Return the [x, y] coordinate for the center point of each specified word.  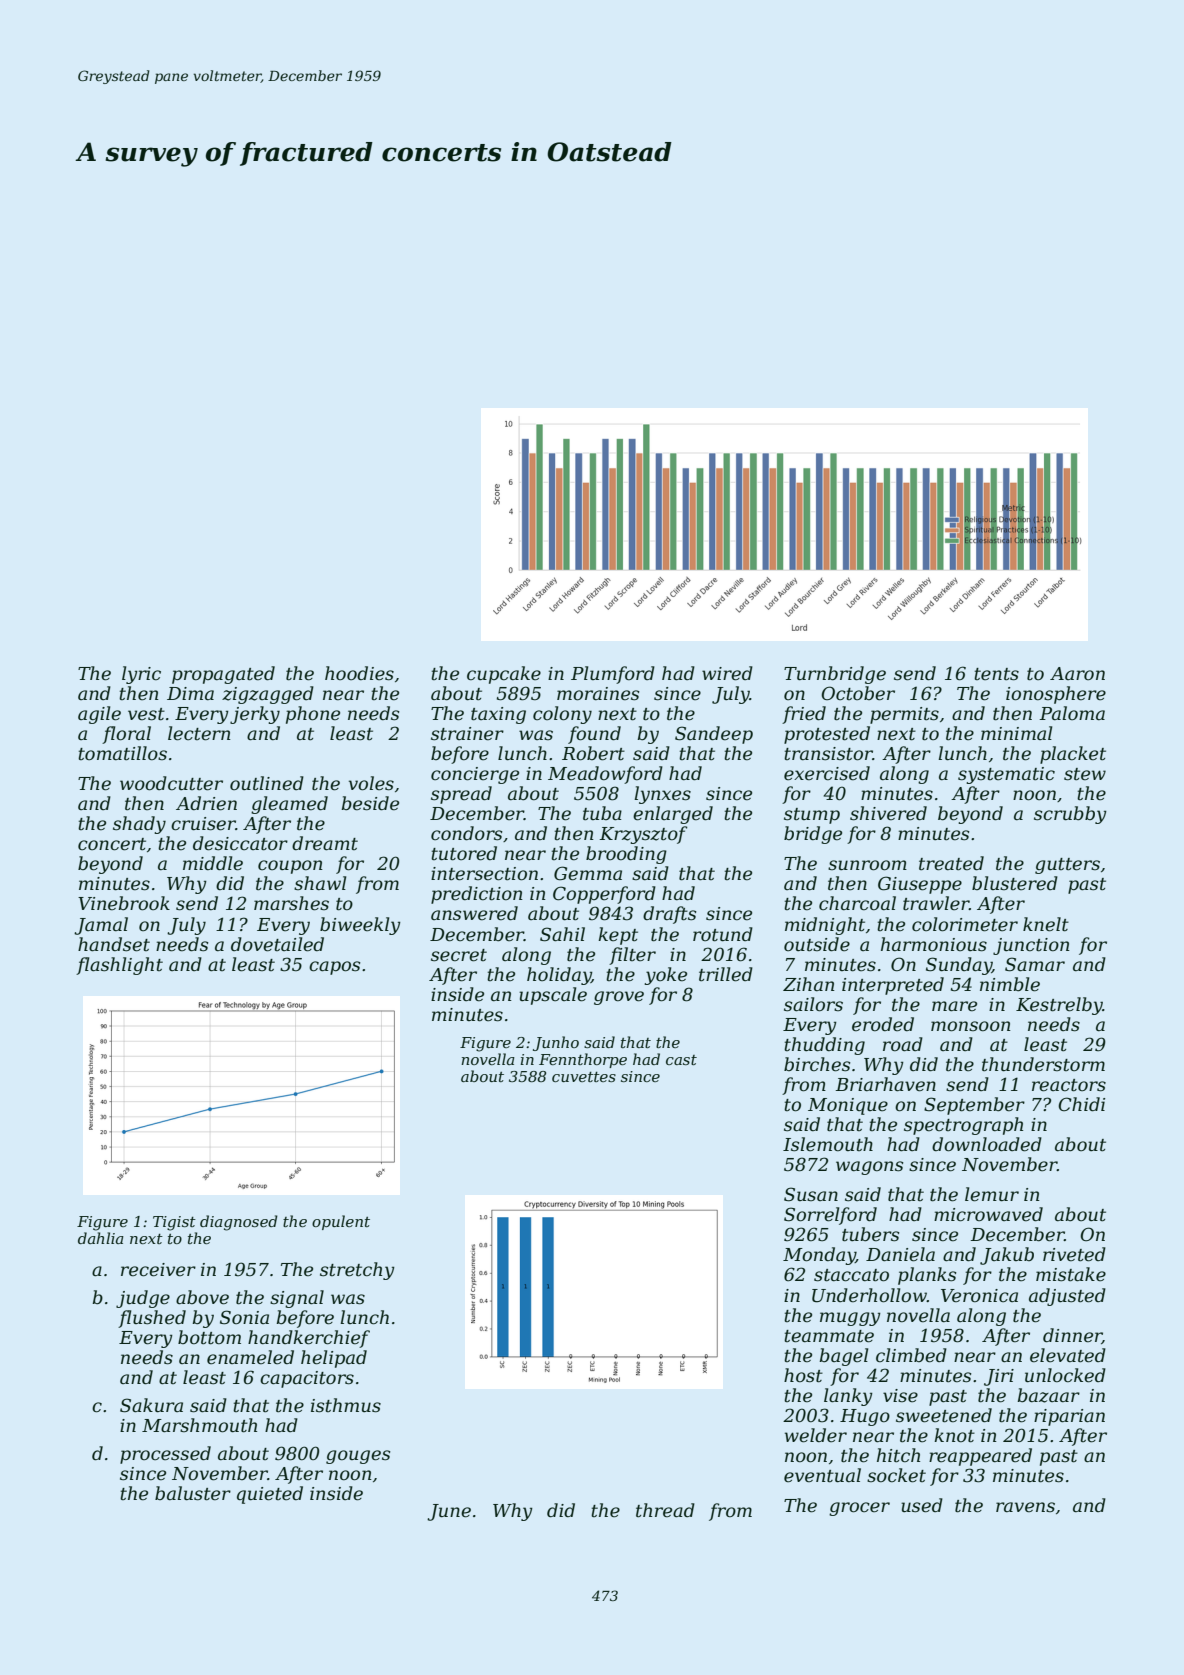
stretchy [357, 1271]
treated [951, 863]
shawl [320, 883]
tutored [464, 853]
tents [996, 674]
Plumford [613, 675]
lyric [141, 675]
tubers [870, 1234]
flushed [152, 1319]
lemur [992, 1194]
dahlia [101, 1238]
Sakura [151, 1405]
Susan [811, 1194]
